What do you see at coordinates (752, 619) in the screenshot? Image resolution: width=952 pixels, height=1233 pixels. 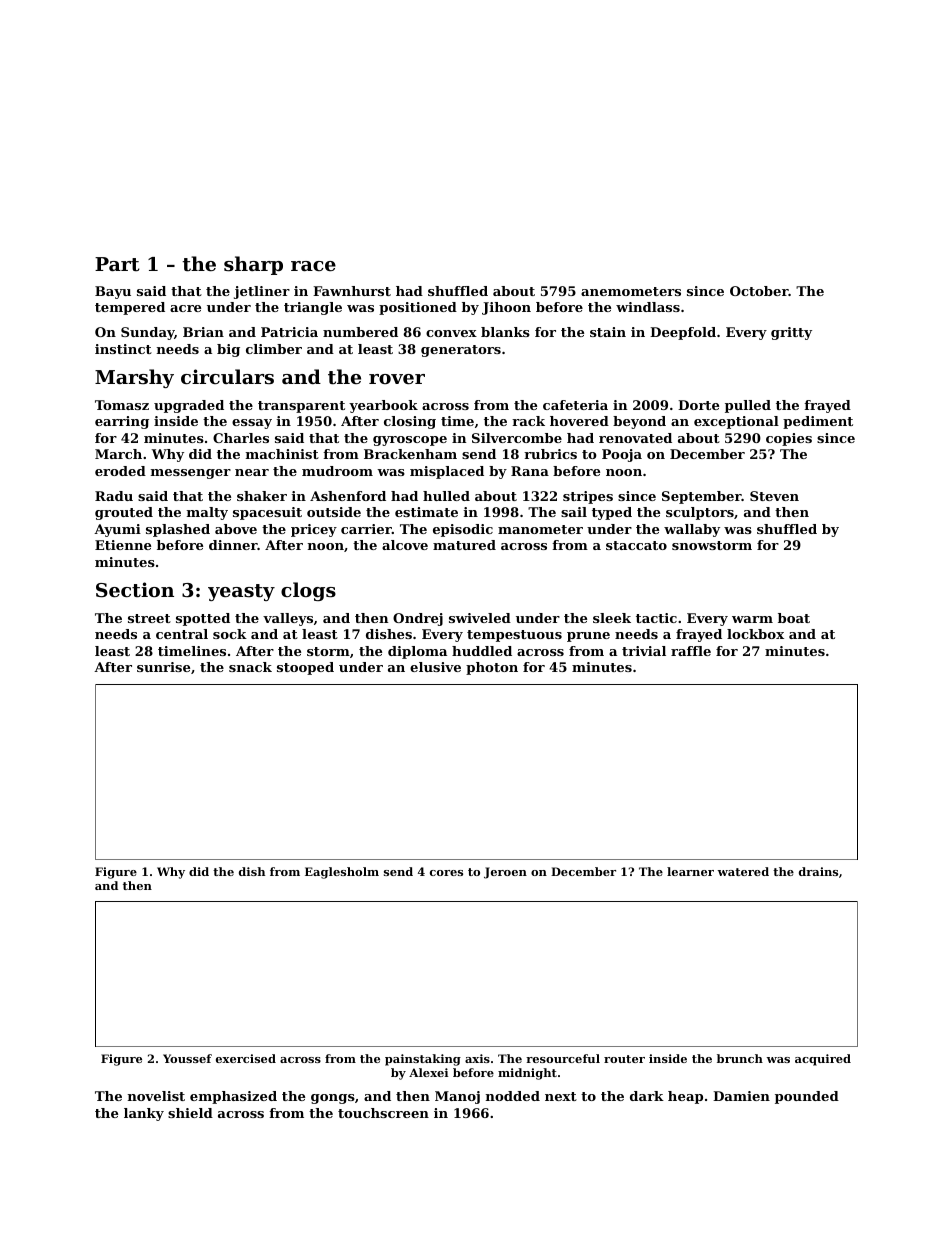 I see `warm` at bounding box center [752, 619].
